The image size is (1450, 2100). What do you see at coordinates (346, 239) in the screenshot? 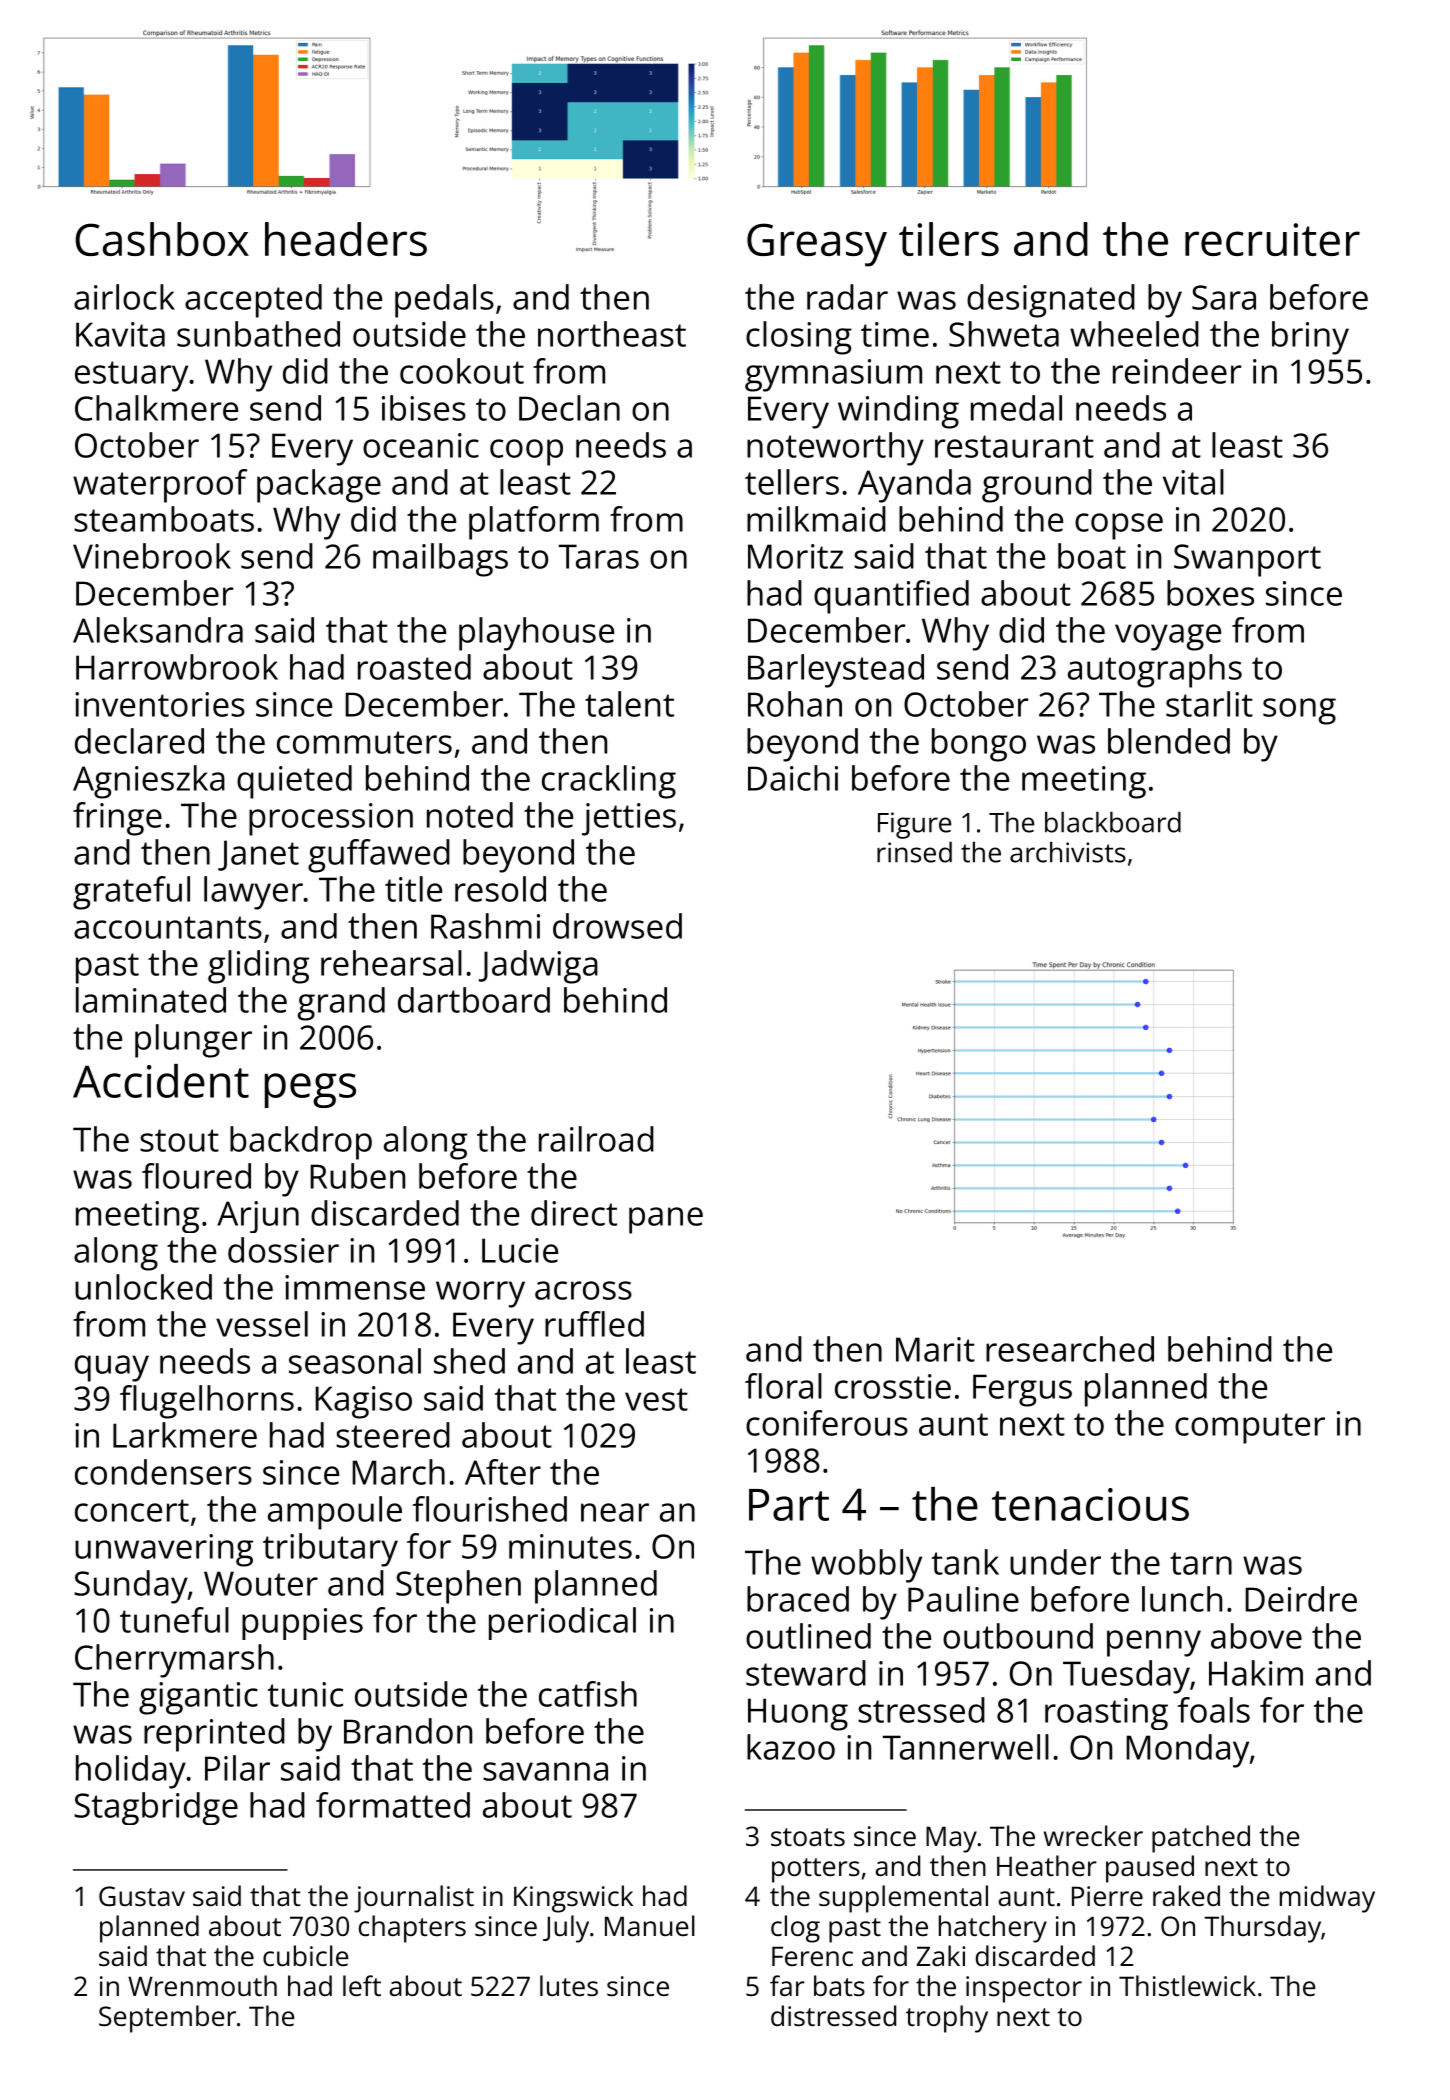
I see `headers` at bounding box center [346, 239].
